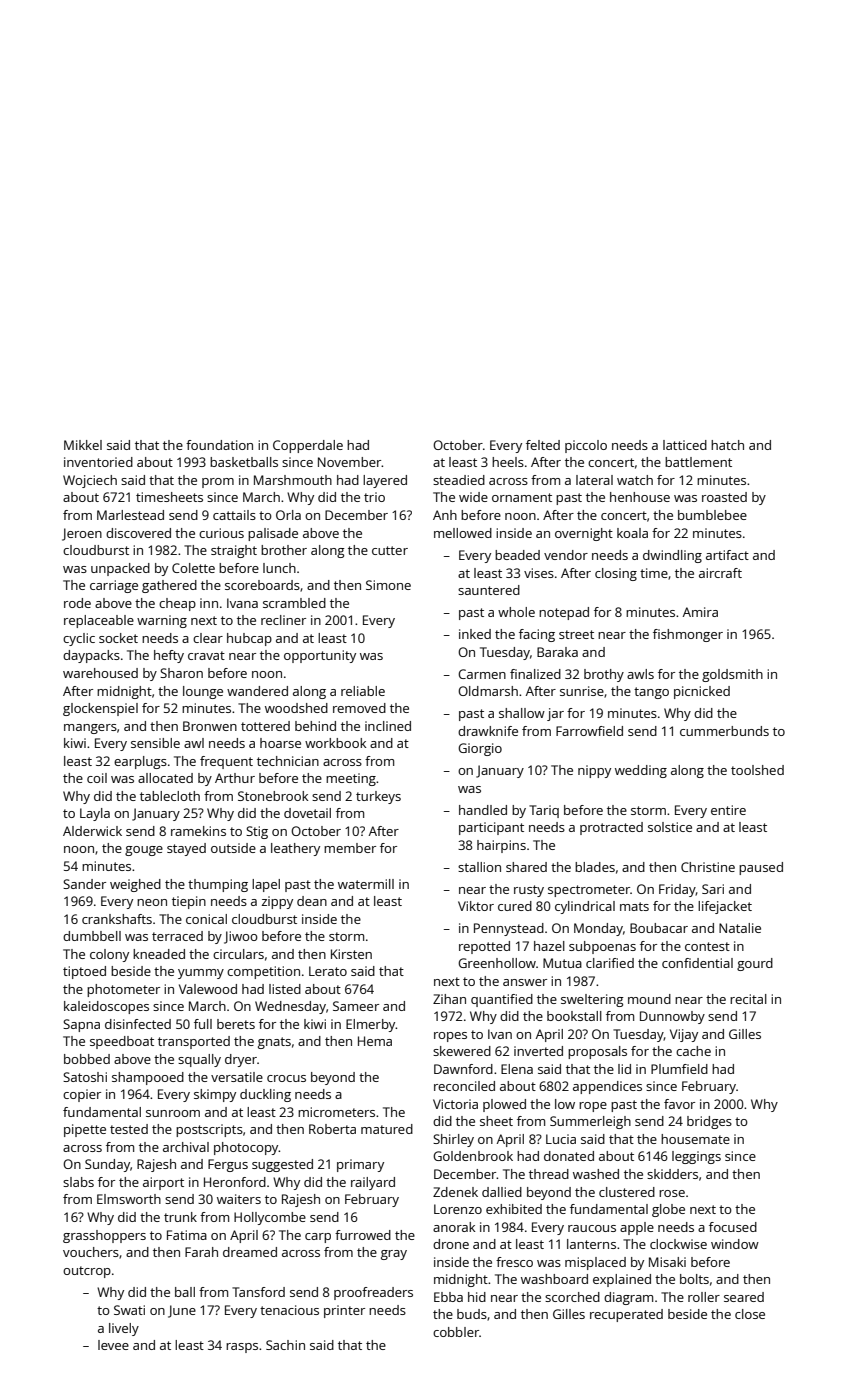 Image resolution: width=849 pixels, height=1400 pixels. Describe the element at coordinates (525, 982) in the image. I see `answer` at that location.
